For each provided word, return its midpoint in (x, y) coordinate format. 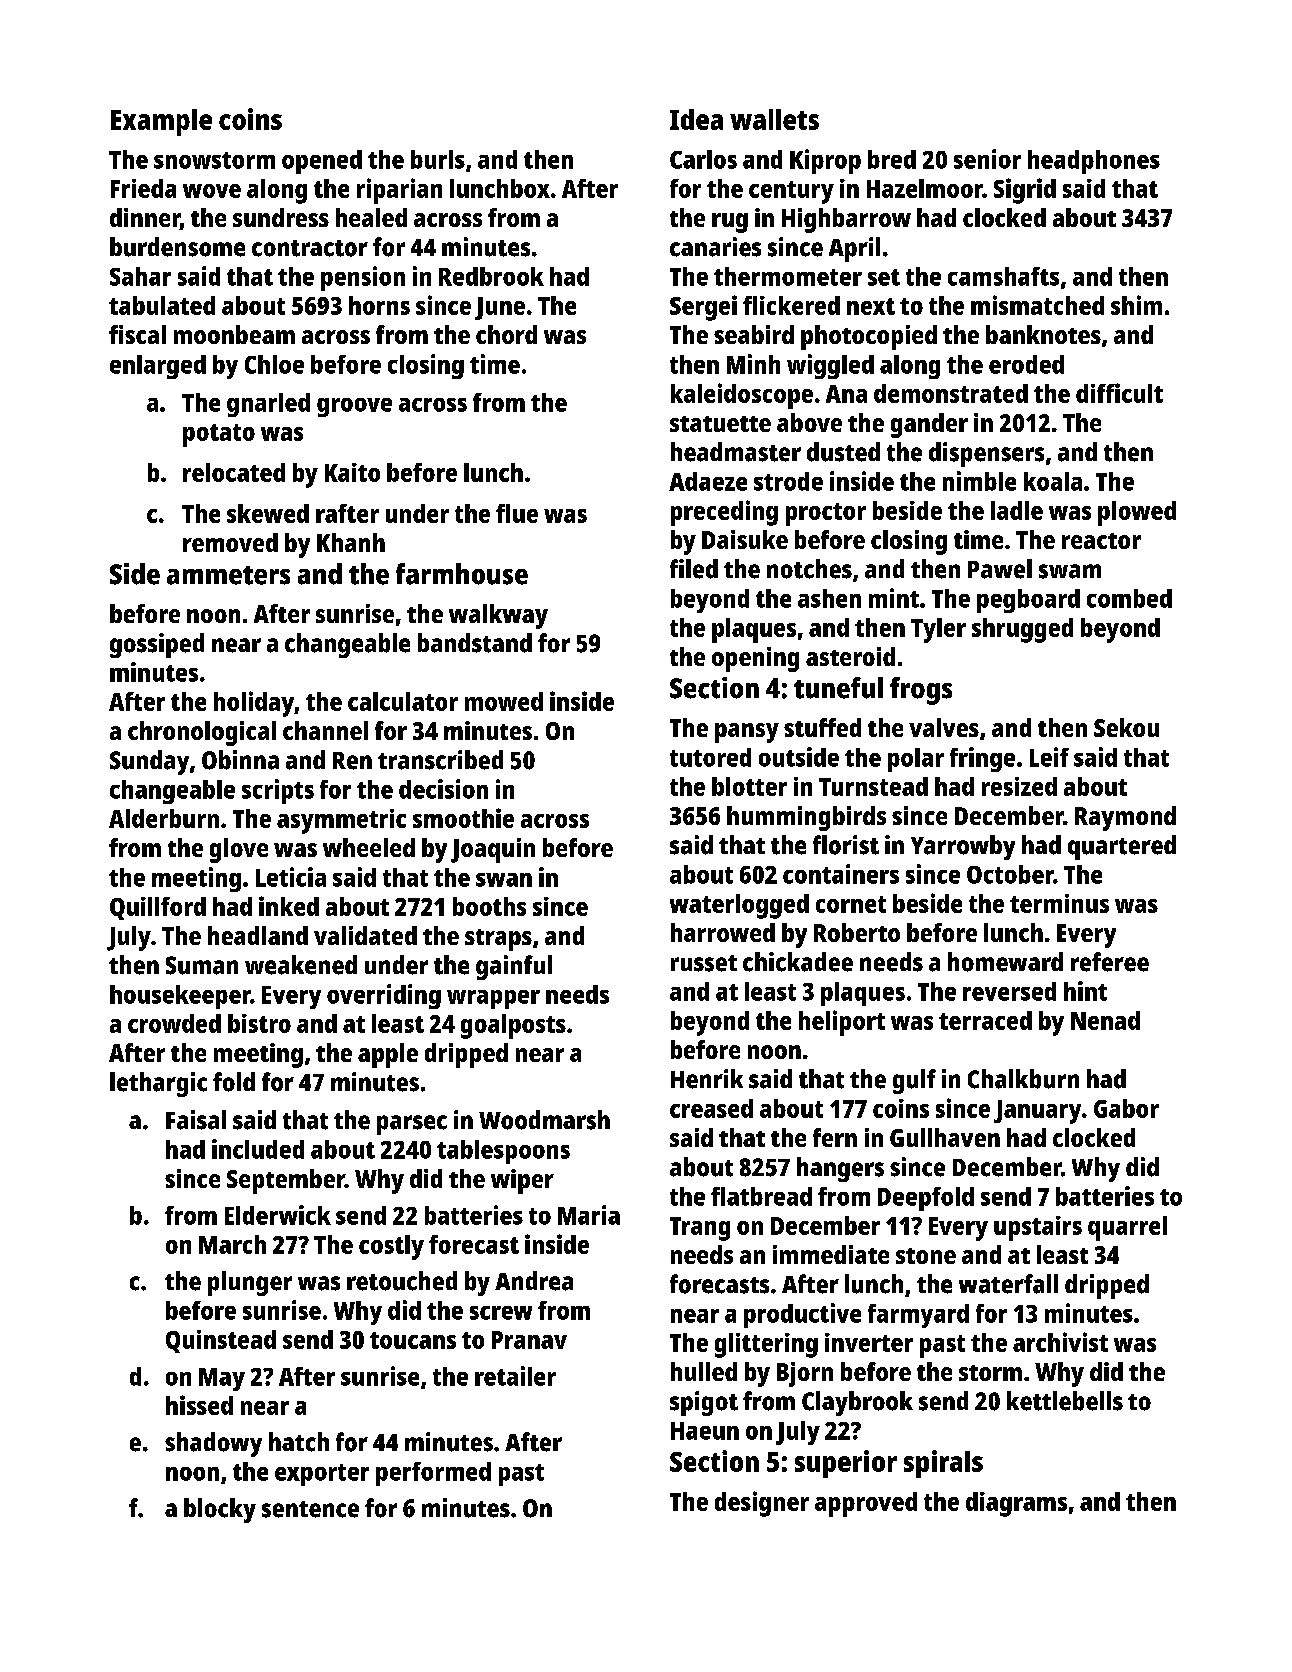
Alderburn (164, 818)
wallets (774, 119)
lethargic (158, 1084)
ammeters (228, 575)
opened (322, 162)
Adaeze (708, 481)
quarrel (1127, 1228)
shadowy (213, 1444)
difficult (1119, 393)
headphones (1094, 162)
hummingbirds (806, 818)
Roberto (857, 932)
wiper (522, 1181)
